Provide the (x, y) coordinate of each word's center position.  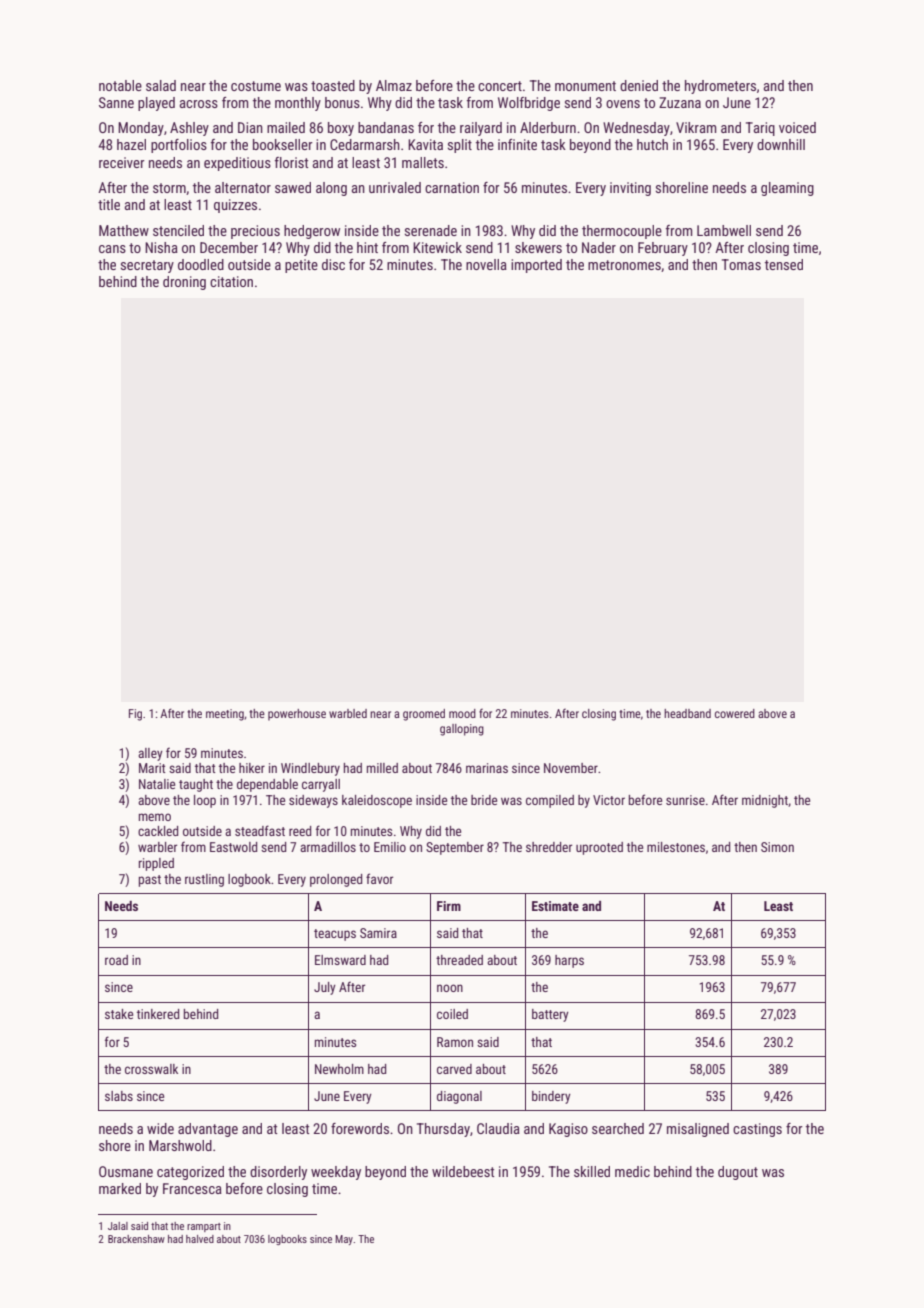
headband (687, 713)
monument (585, 86)
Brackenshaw (136, 1239)
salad (161, 85)
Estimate (555, 906)
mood (462, 713)
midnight (765, 801)
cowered (735, 713)
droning (184, 283)
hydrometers (720, 87)
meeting (225, 715)
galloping (462, 730)
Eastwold (233, 847)
